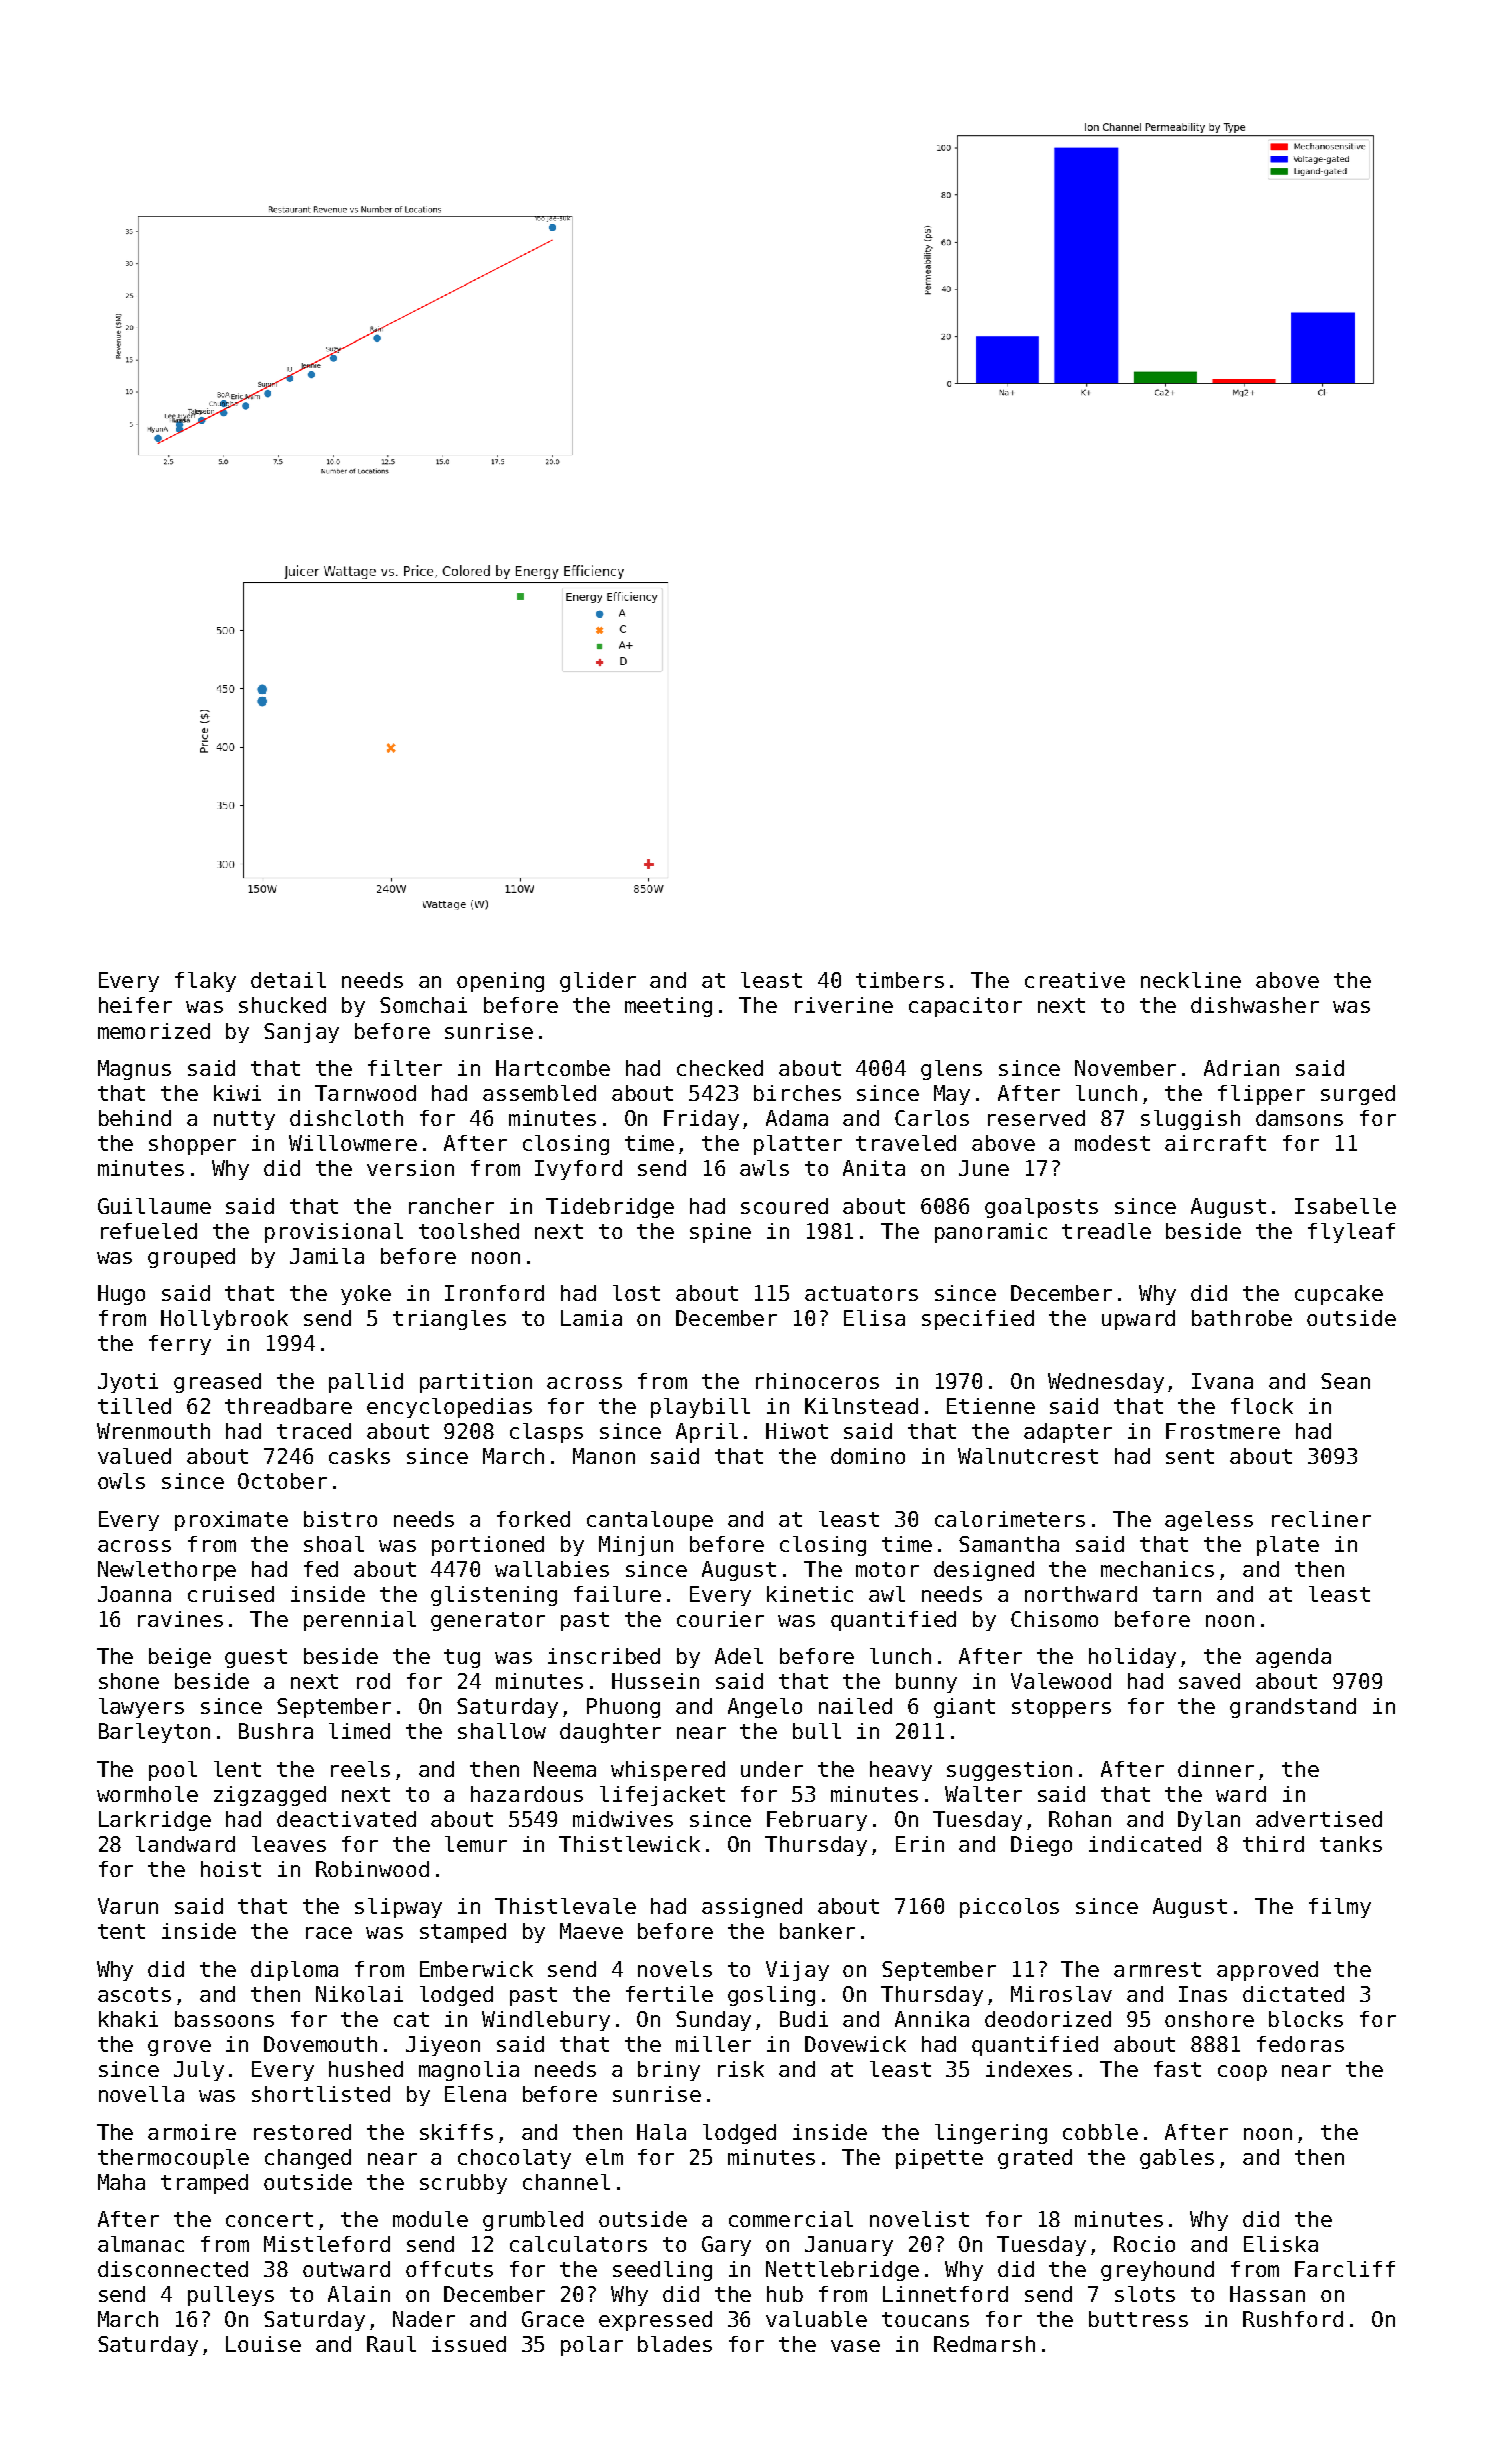  Describe the element at coordinates (1345, 1381) in the page. I see `Sean` at that location.
